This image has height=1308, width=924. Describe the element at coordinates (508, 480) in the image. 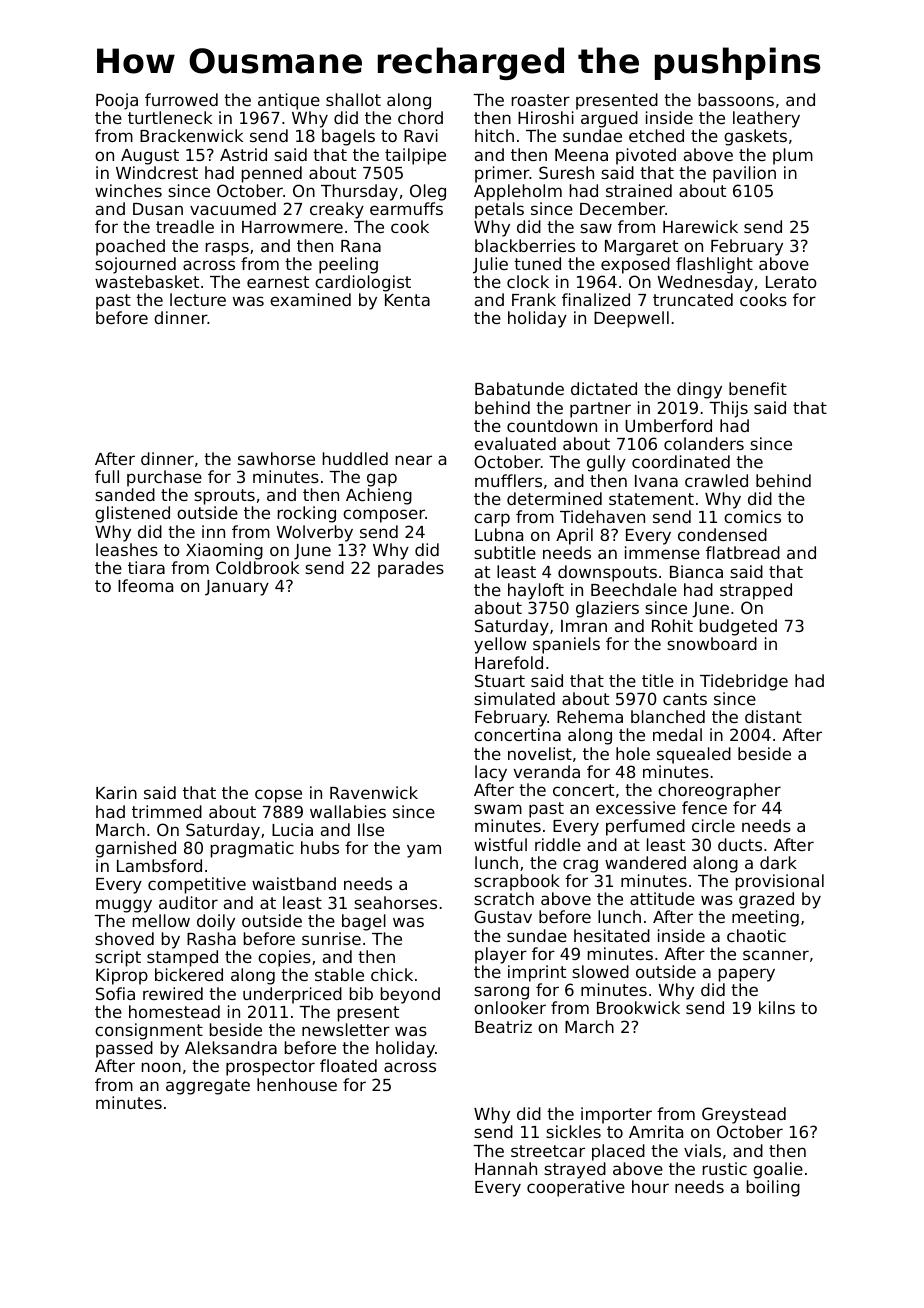

I see `mufflers` at that location.
